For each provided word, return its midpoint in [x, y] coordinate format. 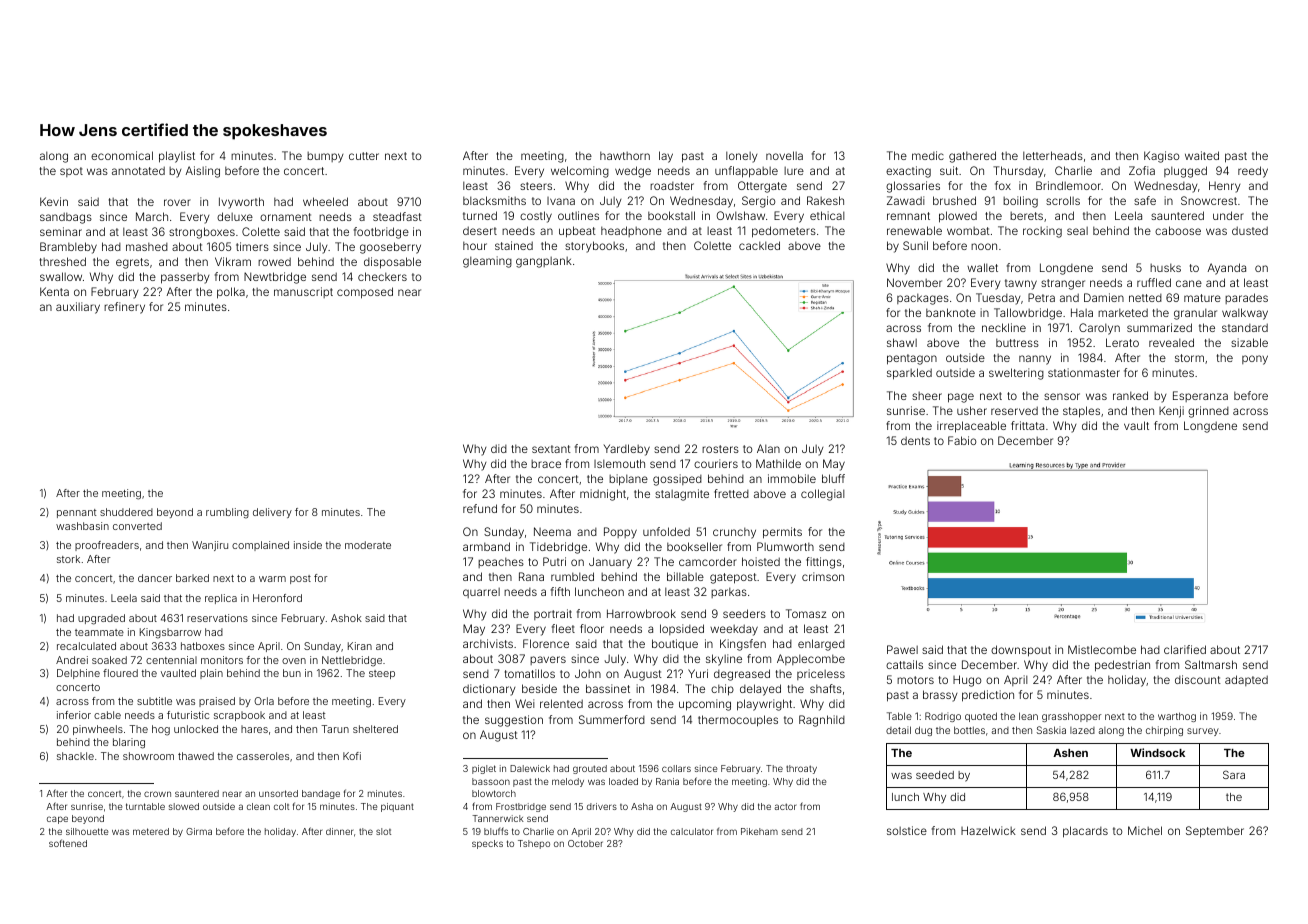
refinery [124, 308]
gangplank [544, 262]
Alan [768, 448]
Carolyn [1099, 329]
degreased [742, 675]
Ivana [561, 201]
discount [1198, 679]
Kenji [1171, 412]
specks [487, 844]
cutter [364, 156]
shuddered [126, 512]
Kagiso [1161, 157]
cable [107, 715]
